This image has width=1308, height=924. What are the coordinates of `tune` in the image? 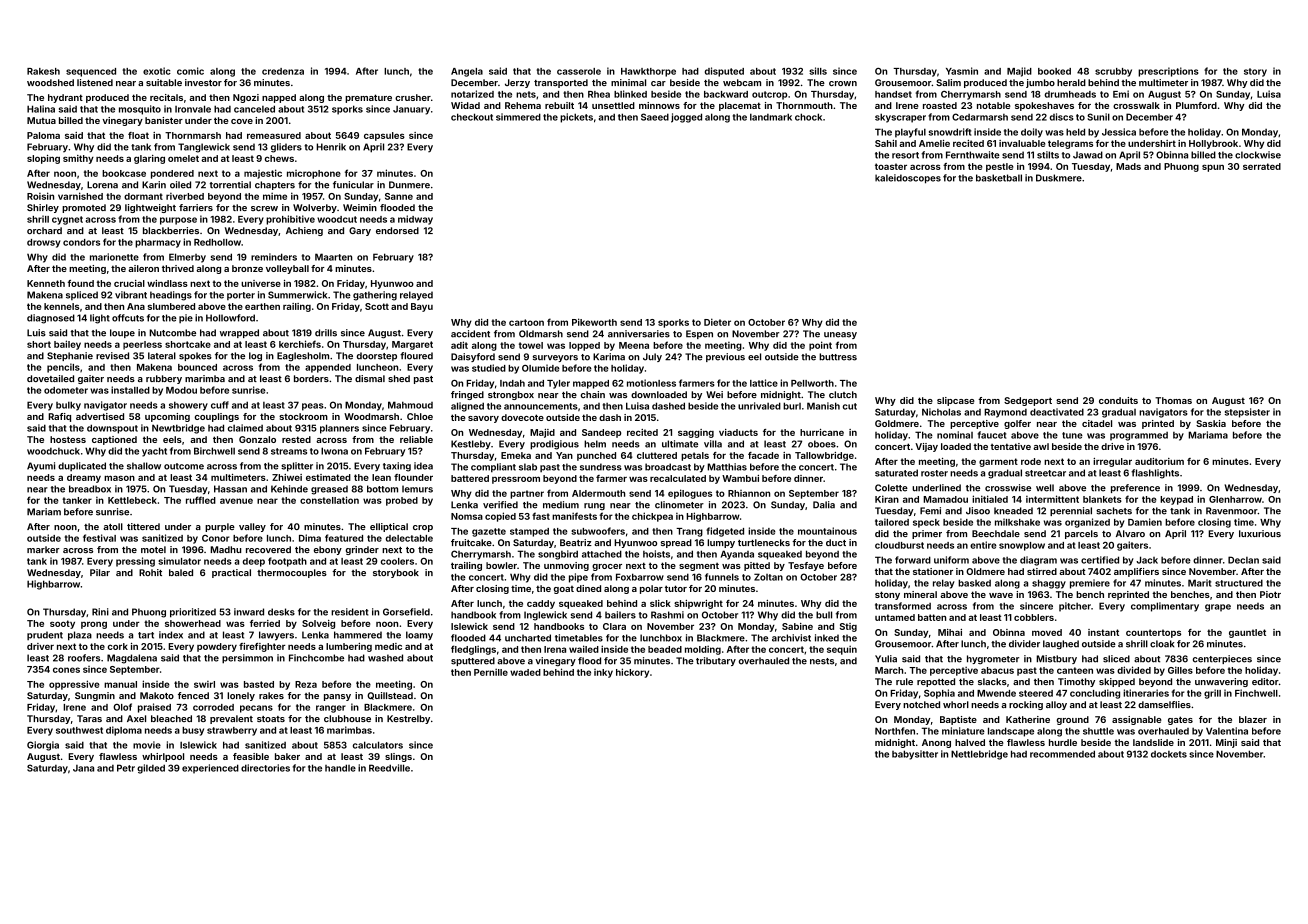 It's located at (1072, 435).
